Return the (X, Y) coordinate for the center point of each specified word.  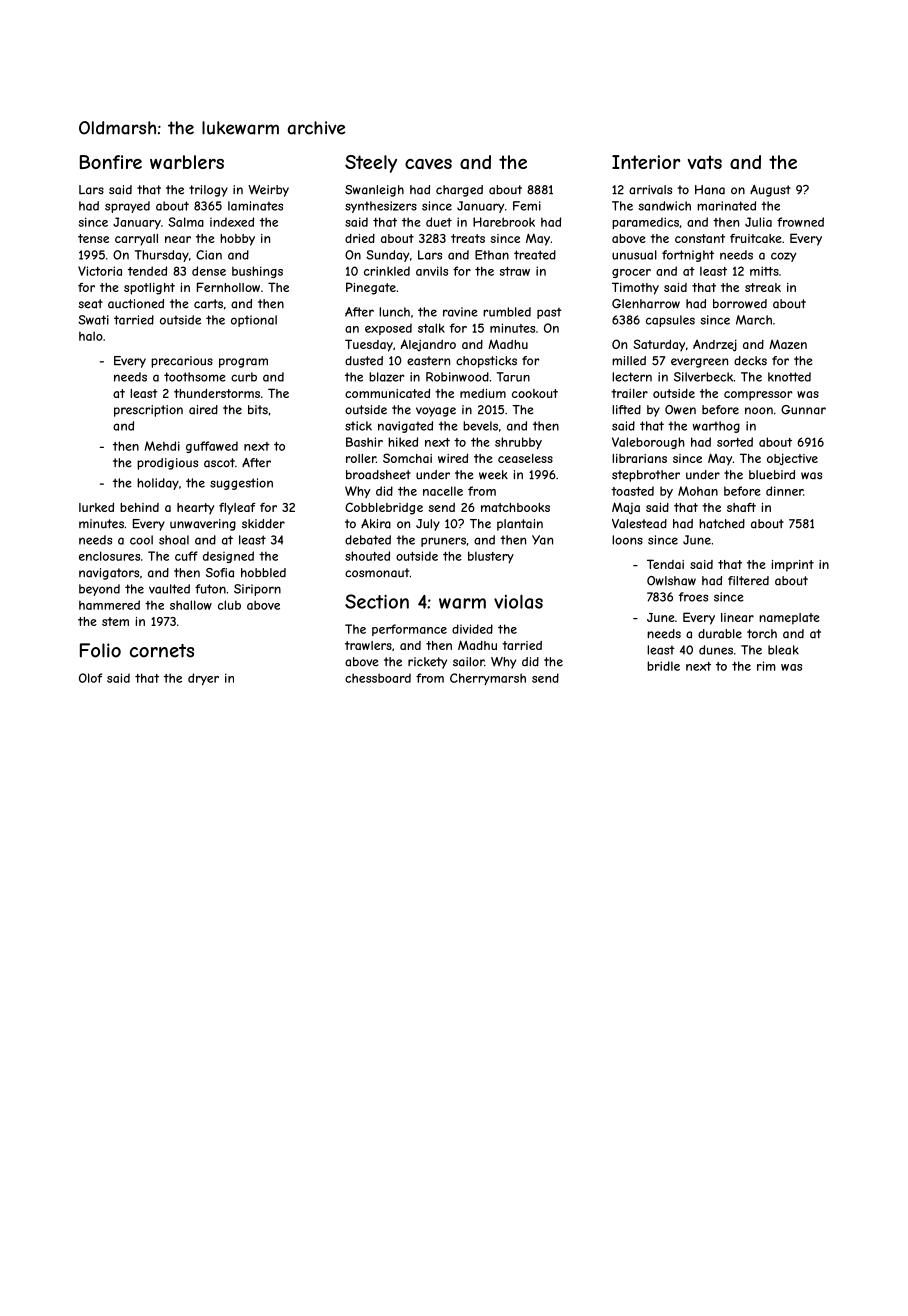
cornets (162, 651)
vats (705, 162)
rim (766, 666)
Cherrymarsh (488, 679)
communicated (387, 393)
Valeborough (648, 443)
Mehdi (162, 446)
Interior (646, 162)
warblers (187, 162)
